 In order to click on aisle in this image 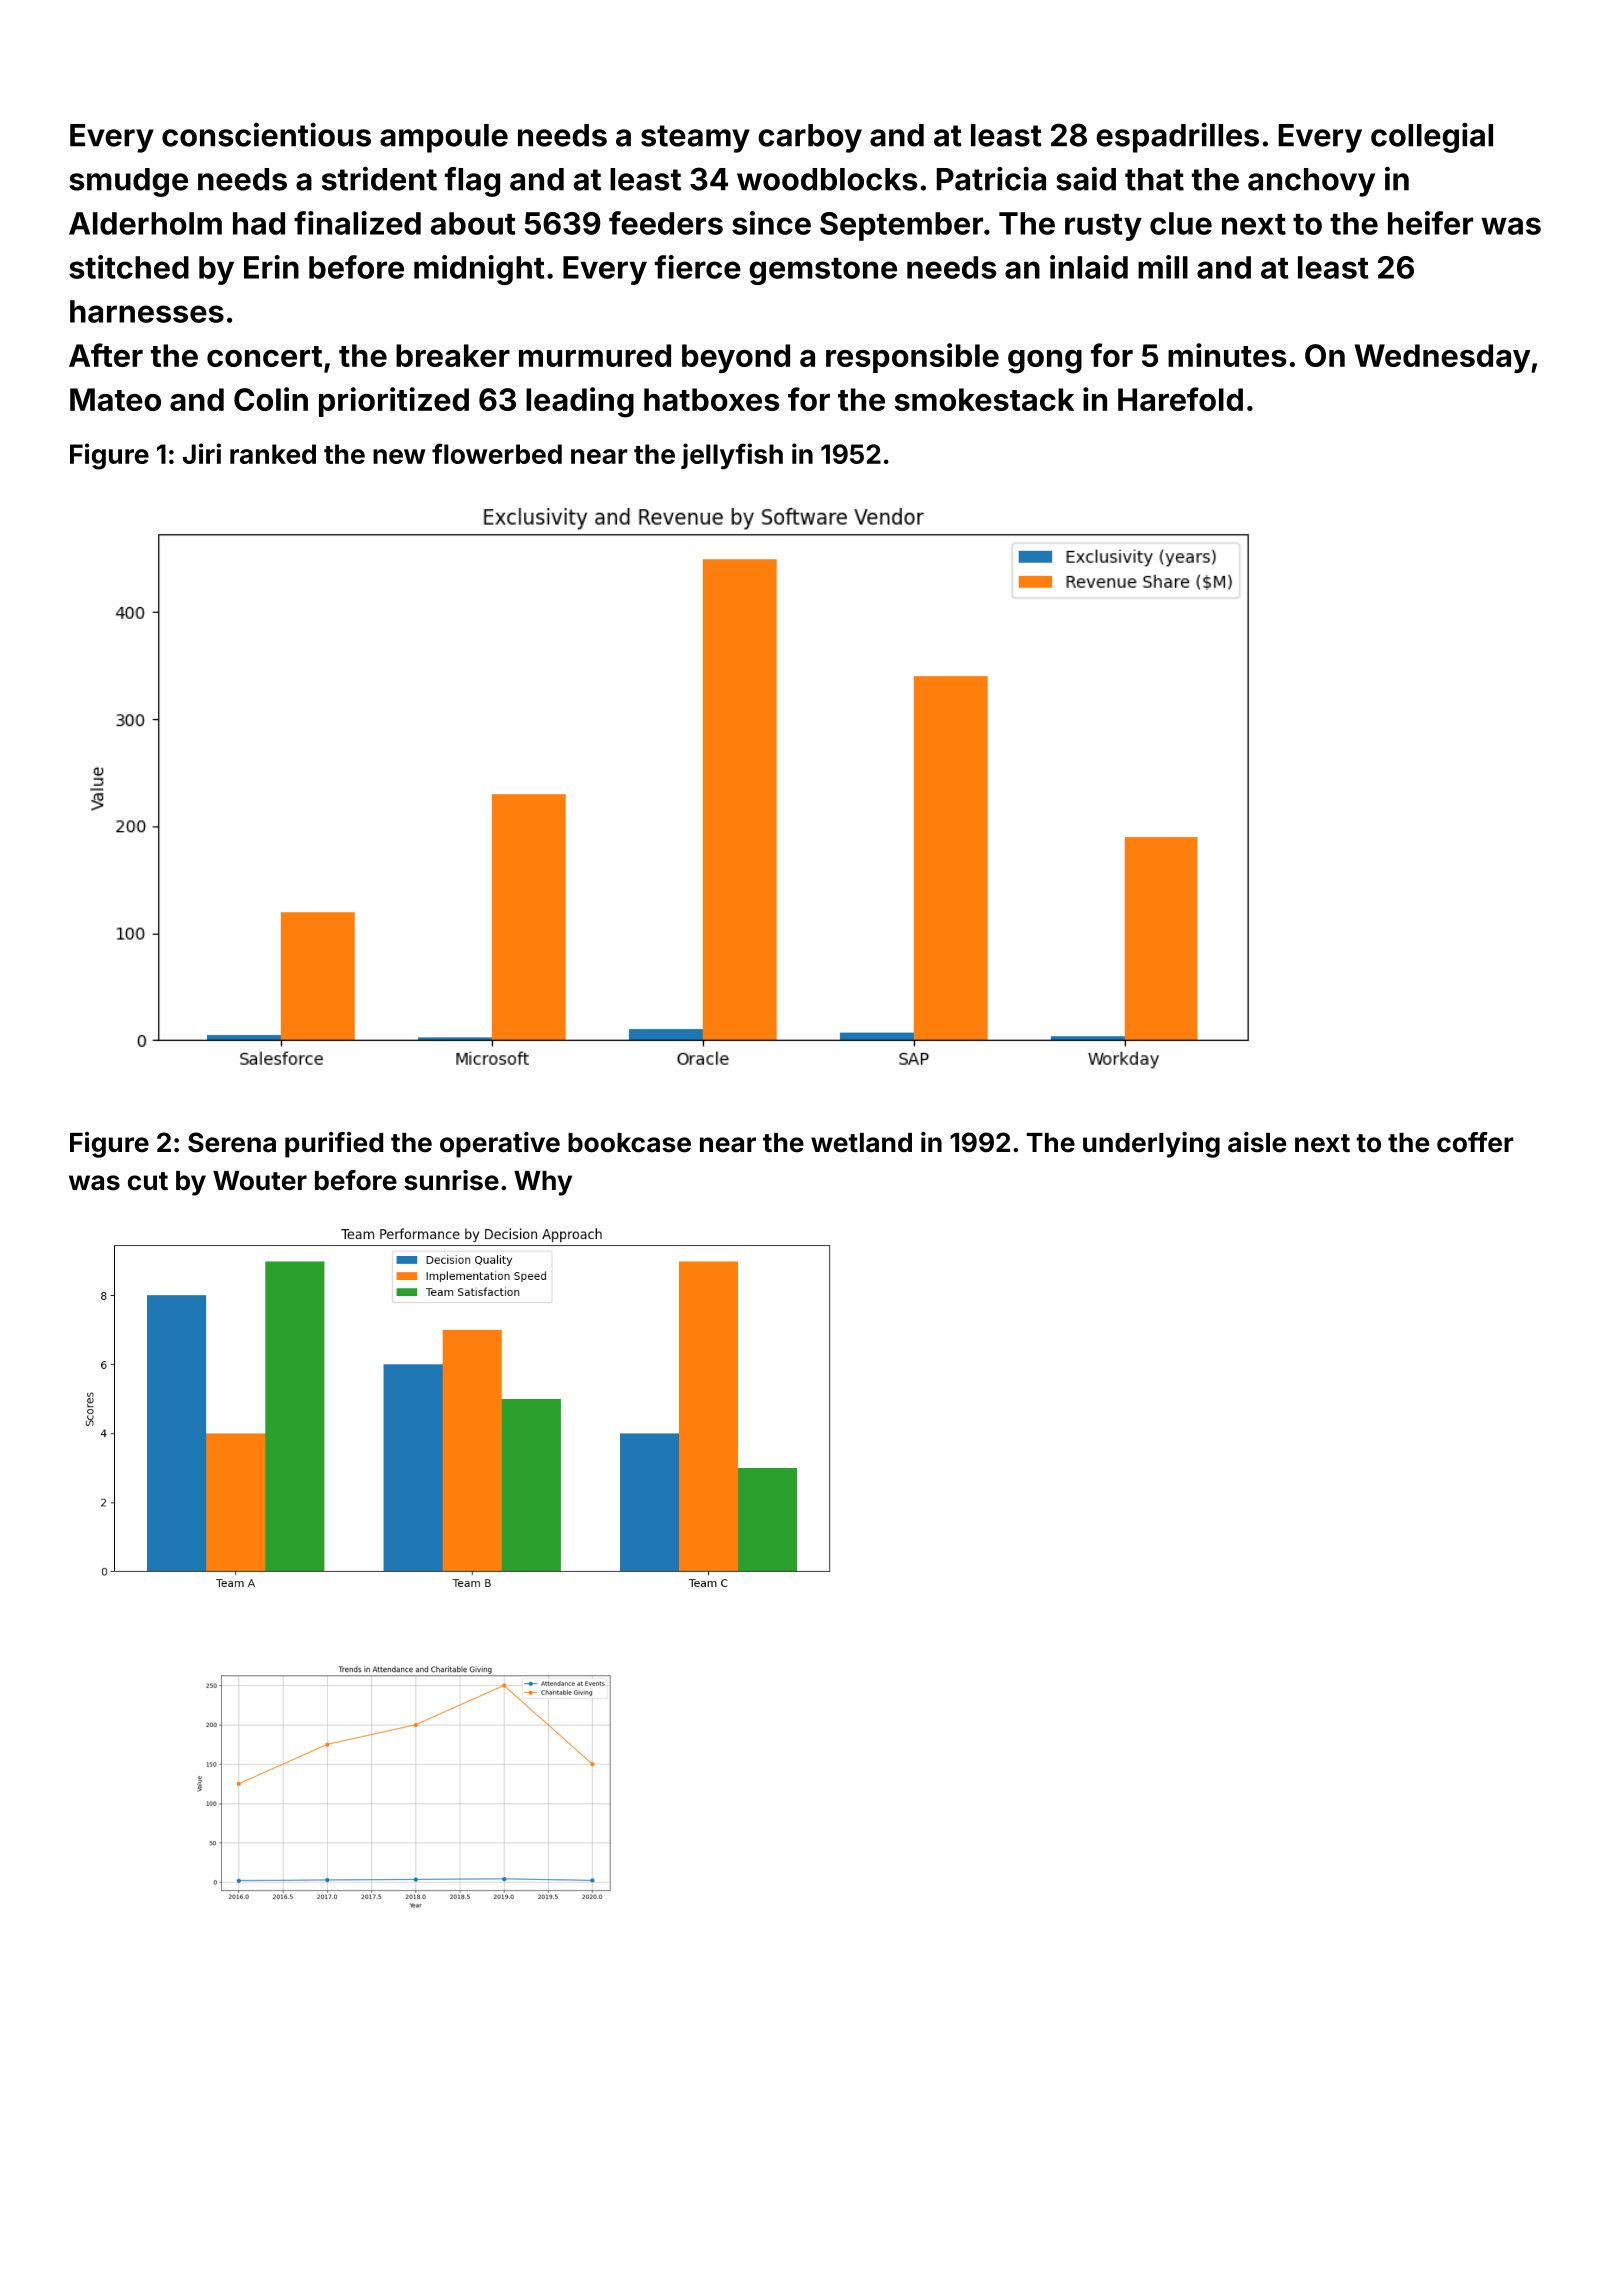, I will do `click(1257, 1142)`.
